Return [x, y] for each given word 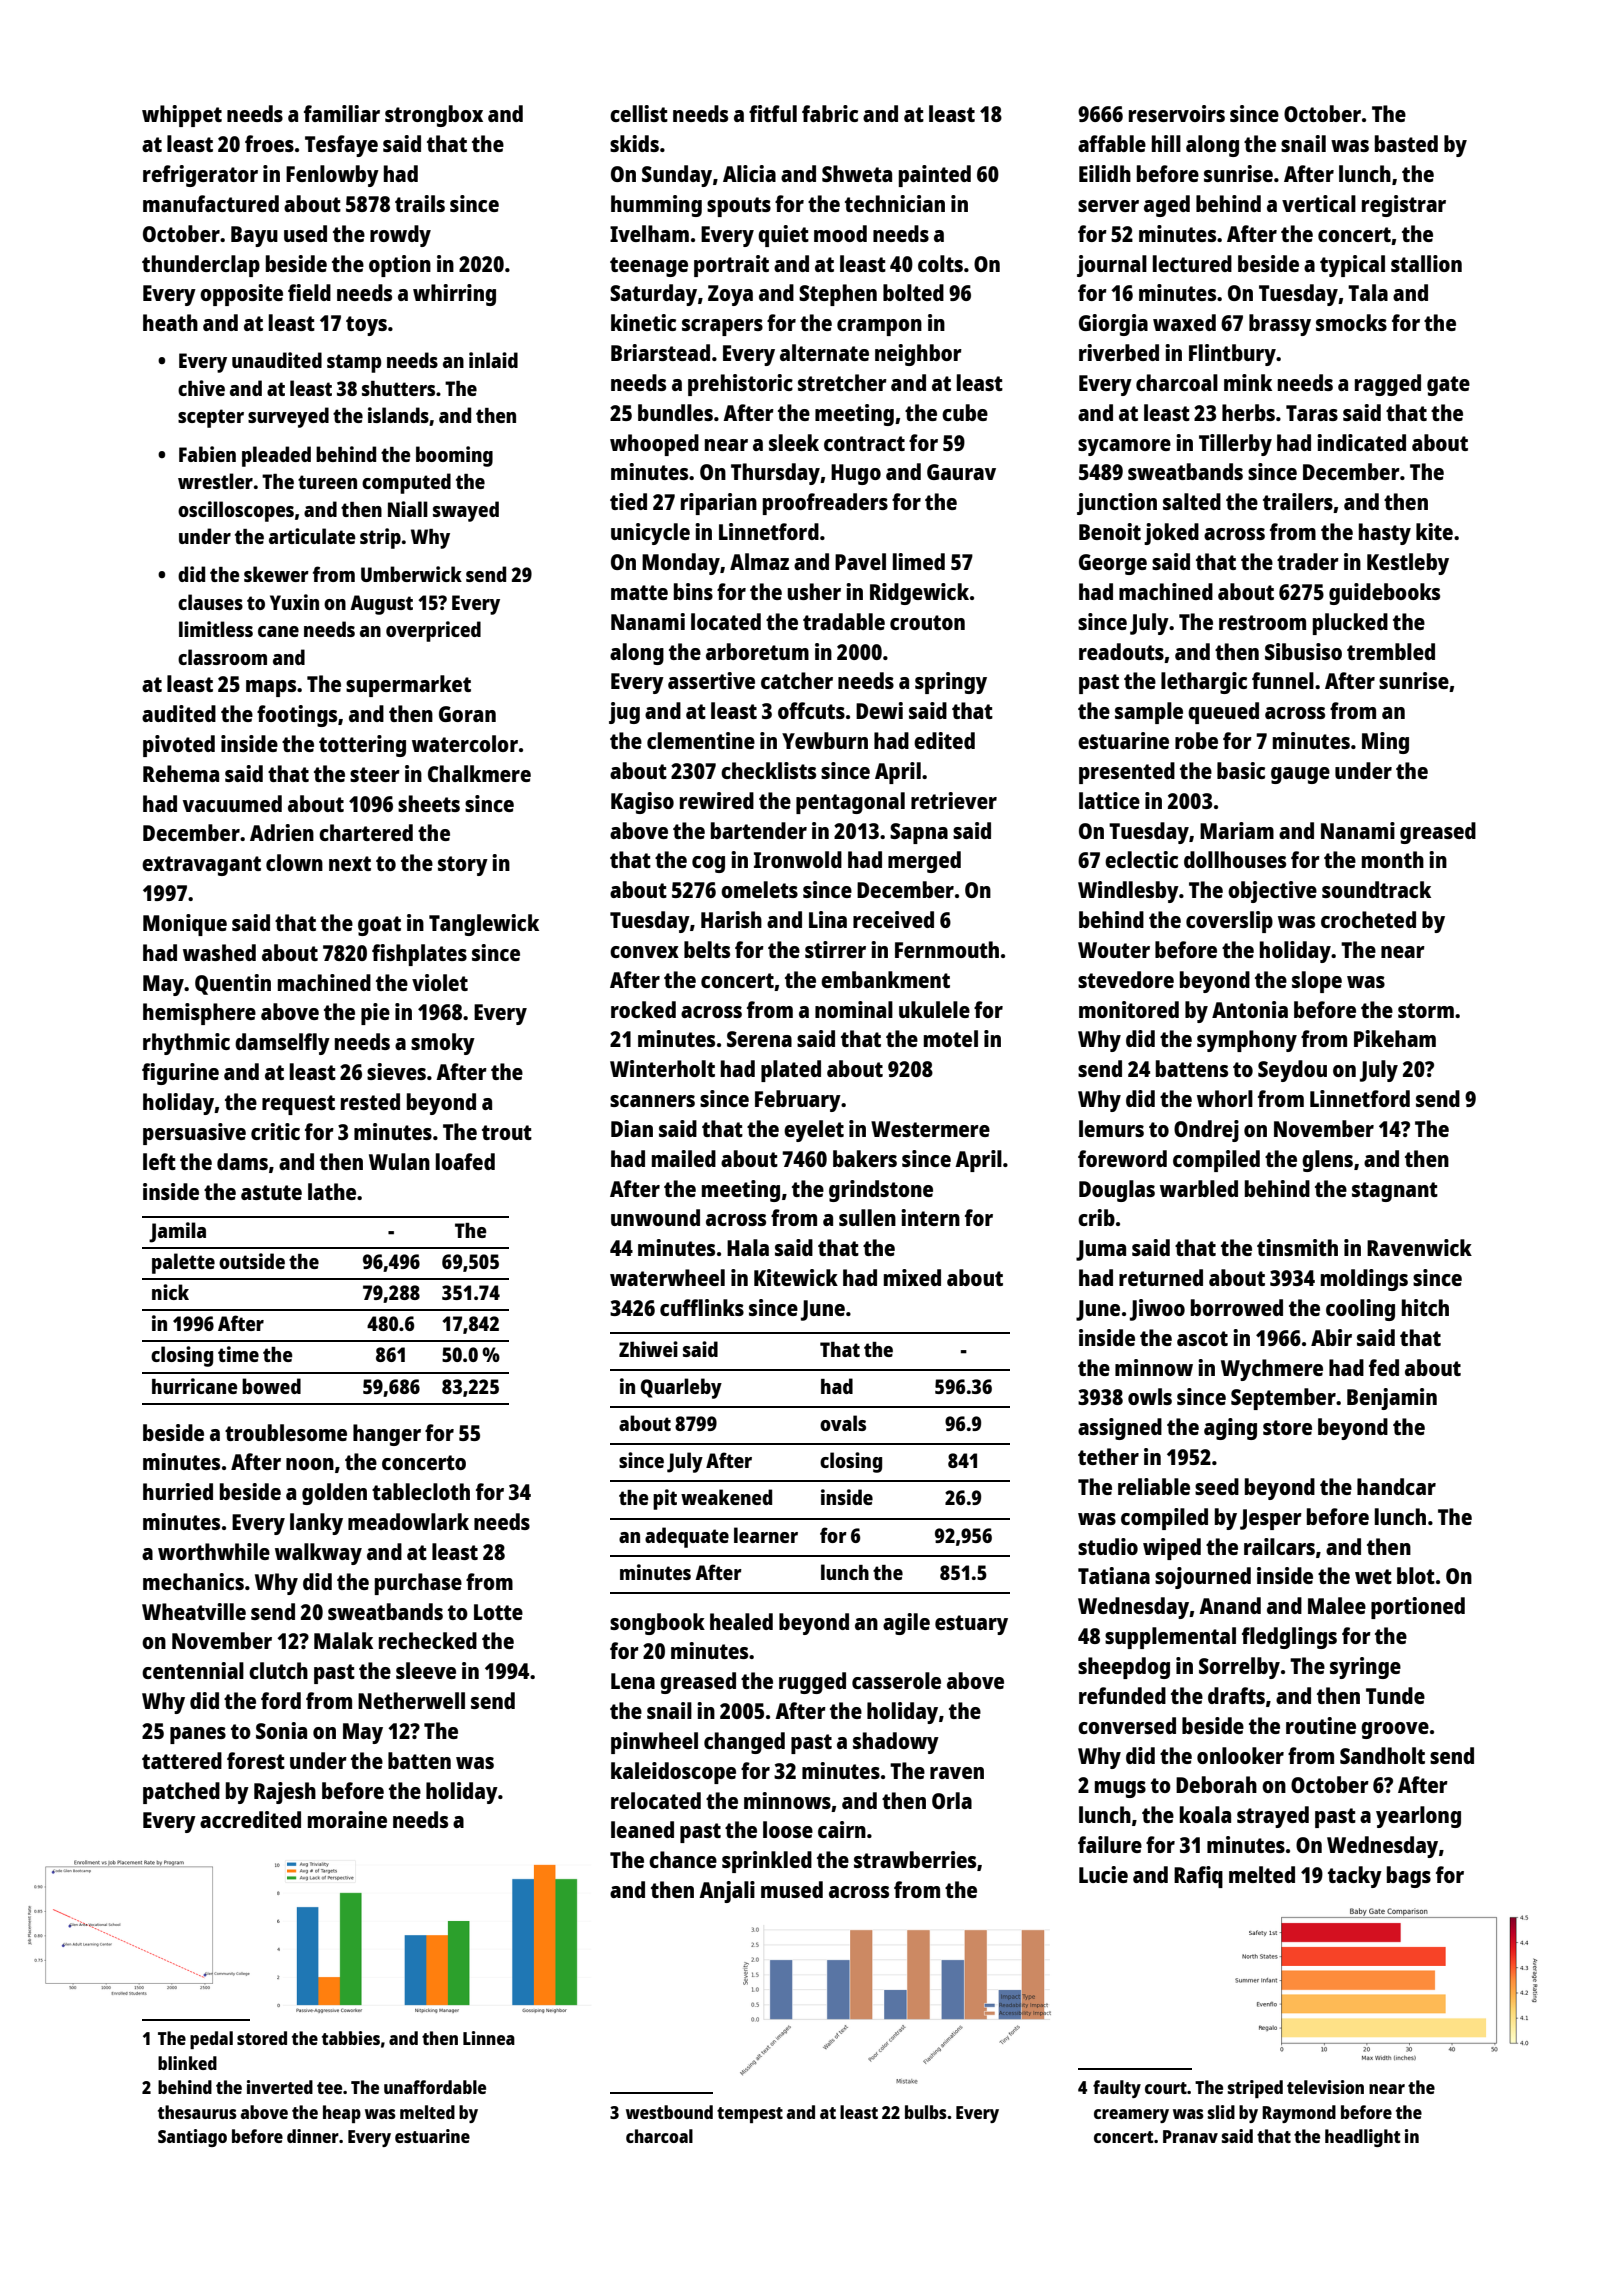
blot [1416, 1575]
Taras [1312, 413]
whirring [454, 295]
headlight [1363, 2138]
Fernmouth [947, 949]
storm [1426, 1010]
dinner [313, 2136]
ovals [843, 1423]
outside [252, 1261]
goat [379, 926]
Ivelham [649, 233]
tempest [750, 2115]
